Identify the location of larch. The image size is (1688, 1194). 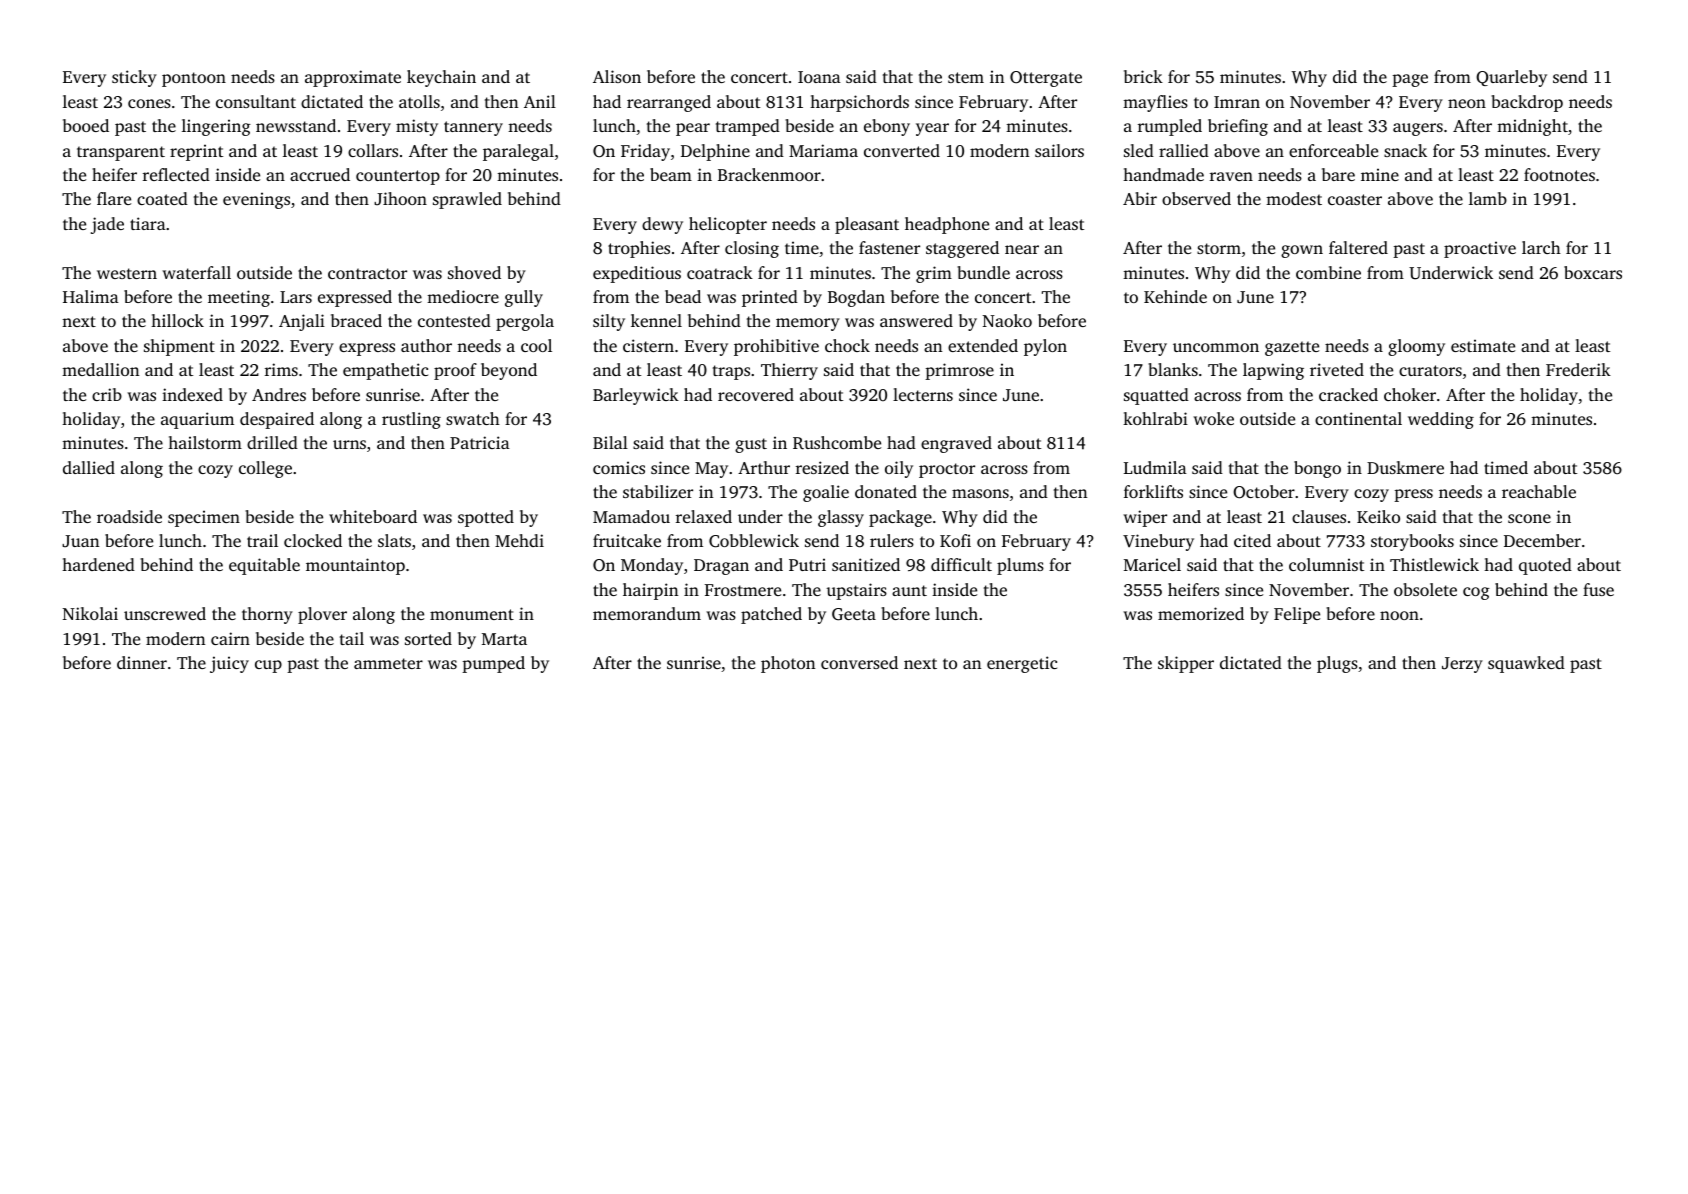
(1541, 247).
